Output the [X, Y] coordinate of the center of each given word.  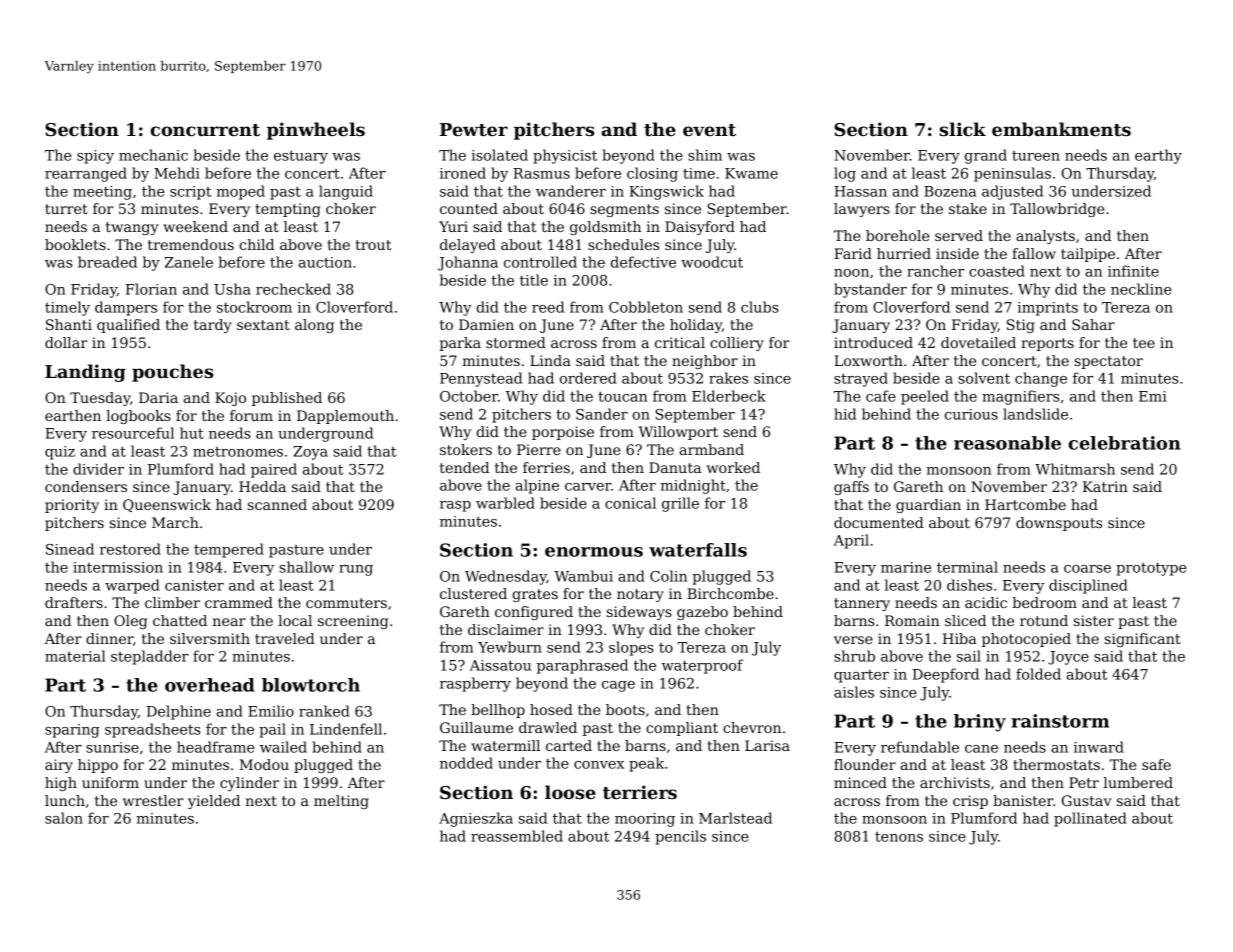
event [709, 130]
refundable [920, 747]
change [1041, 379]
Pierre [539, 449]
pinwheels [316, 131]
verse [853, 640]
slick [963, 129]
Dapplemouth [345, 417]
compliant [682, 729]
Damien [486, 324]
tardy [213, 326]
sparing [72, 731]
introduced [873, 342]
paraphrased [582, 666]
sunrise [112, 747]
